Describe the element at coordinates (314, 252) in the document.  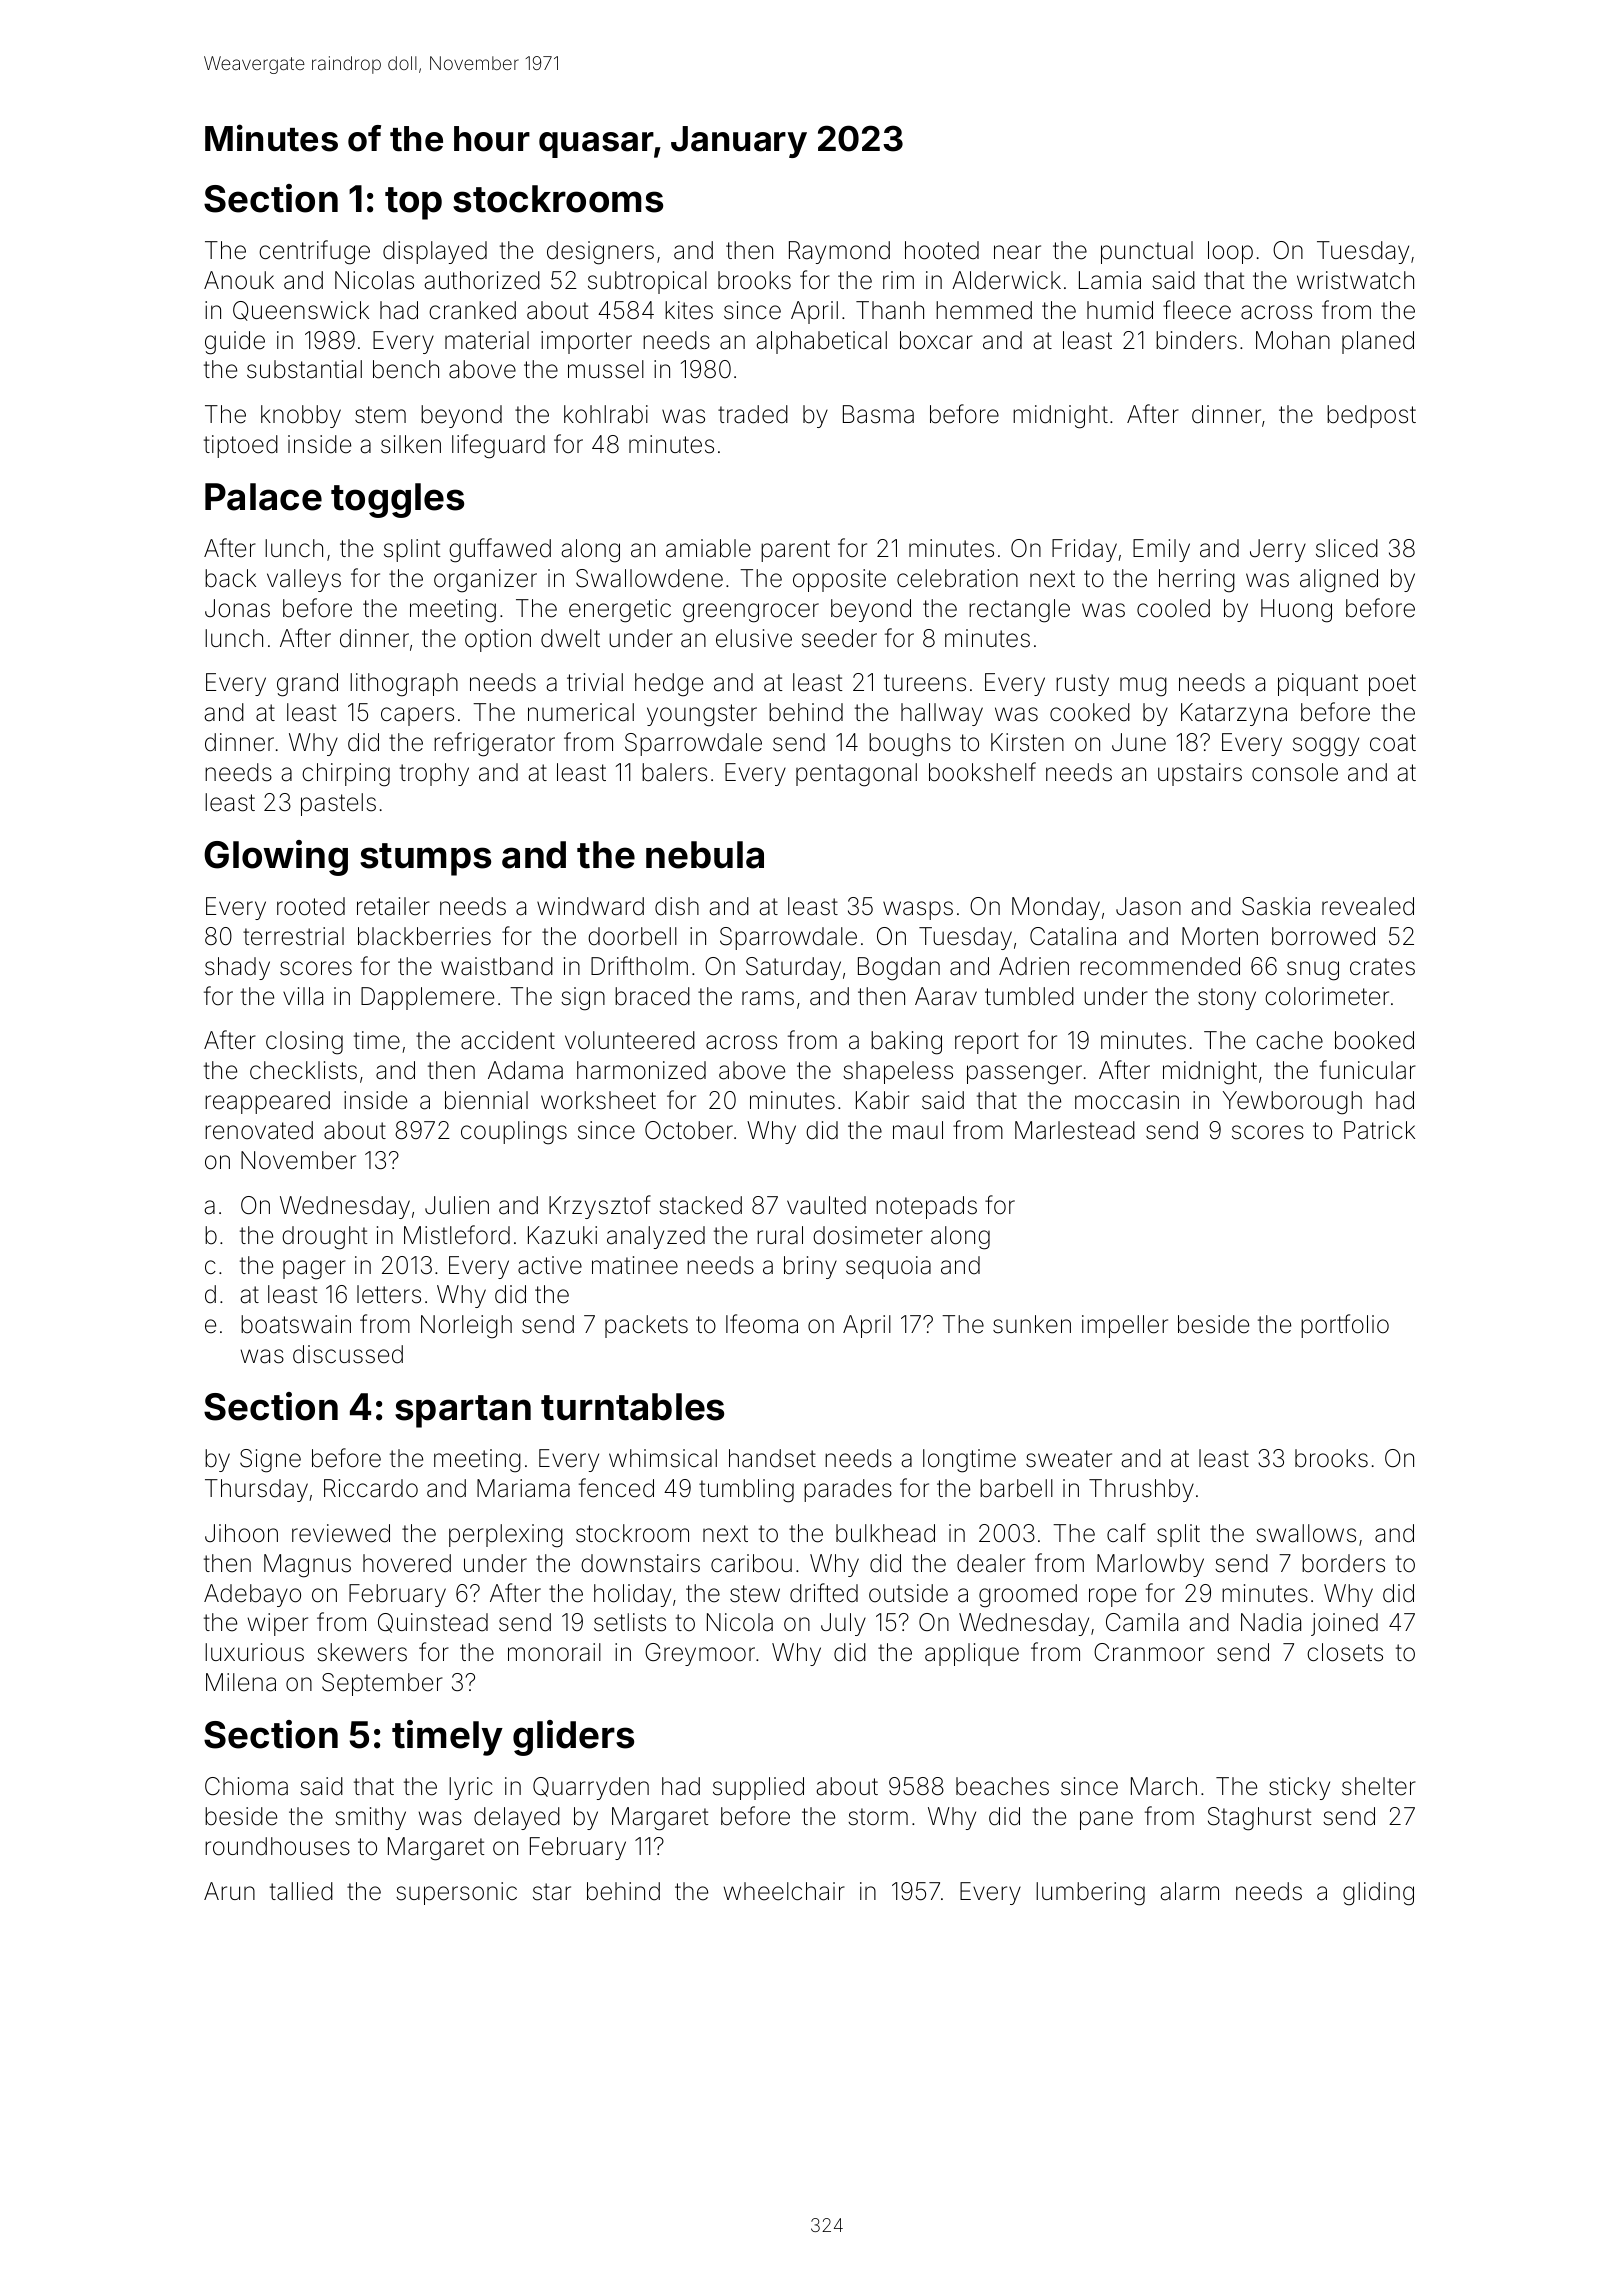
I see `centrifuge` at that location.
